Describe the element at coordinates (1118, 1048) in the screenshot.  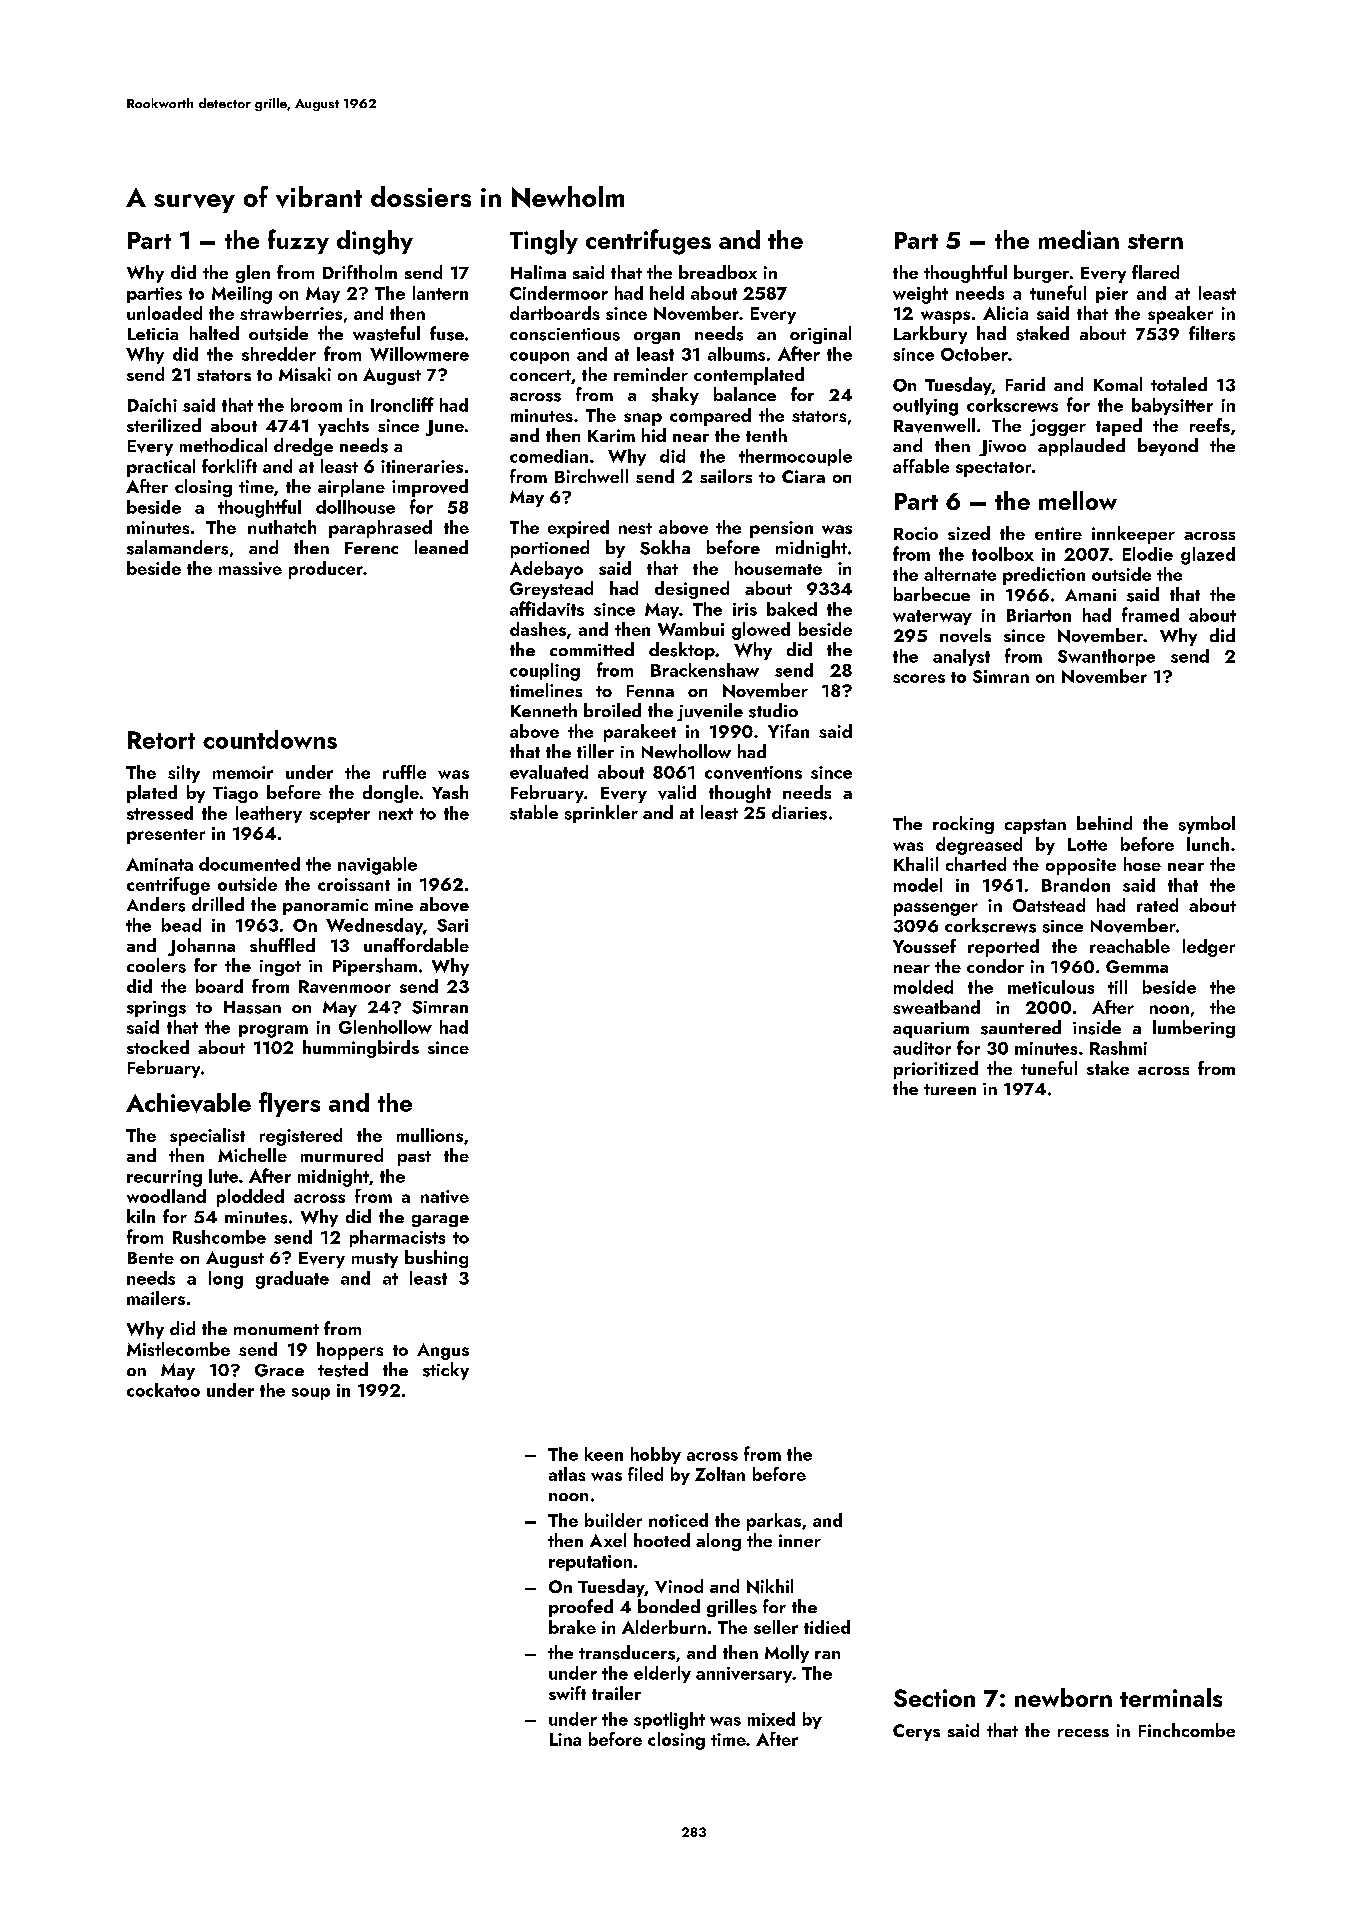
I see `Rashmi` at that location.
